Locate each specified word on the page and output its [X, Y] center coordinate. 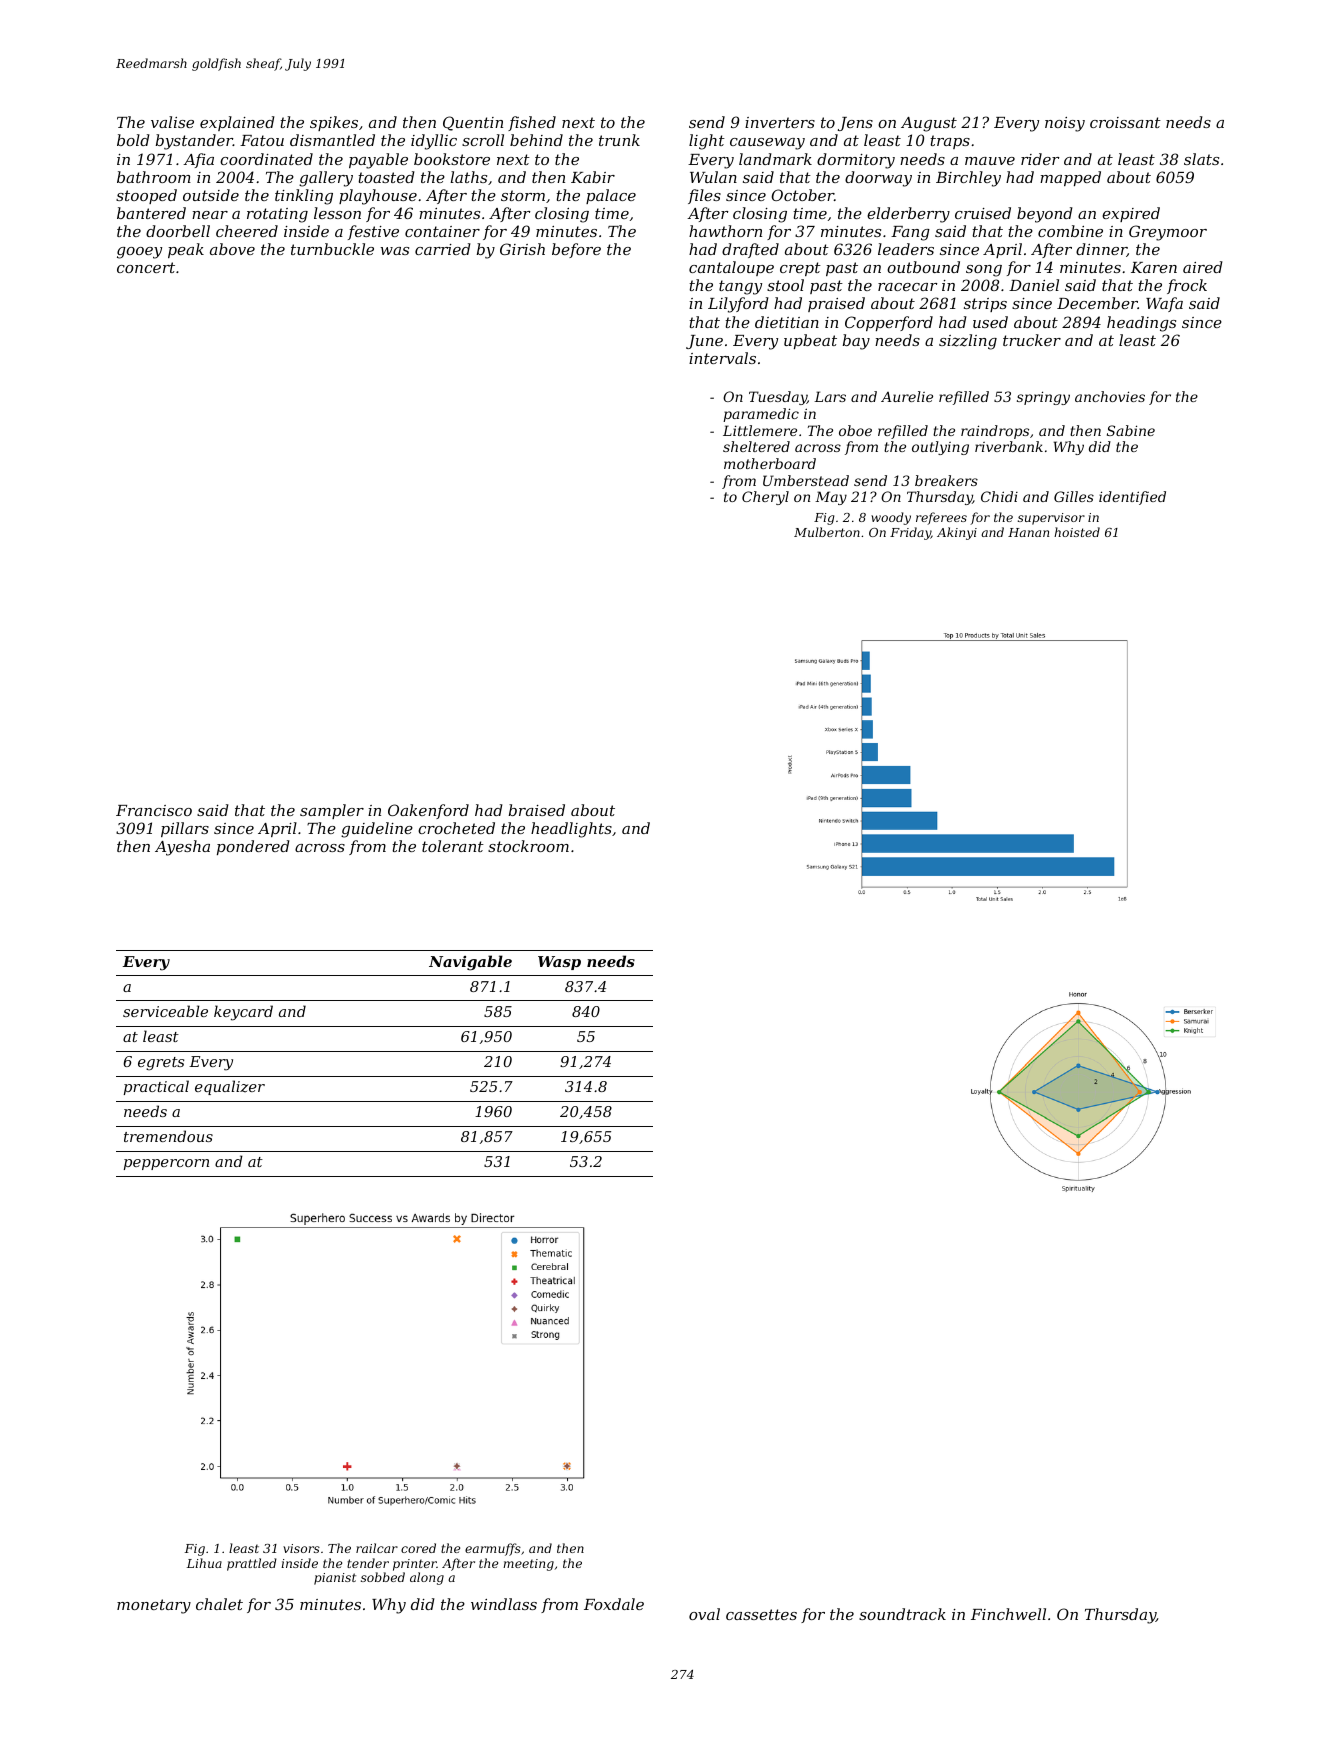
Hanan [1028, 532]
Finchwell [1008, 1614]
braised [537, 810]
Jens [855, 124]
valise [172, 122]
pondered [253, 847]
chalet [219, 1604]
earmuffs [493, 1549]
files [704, 196]
